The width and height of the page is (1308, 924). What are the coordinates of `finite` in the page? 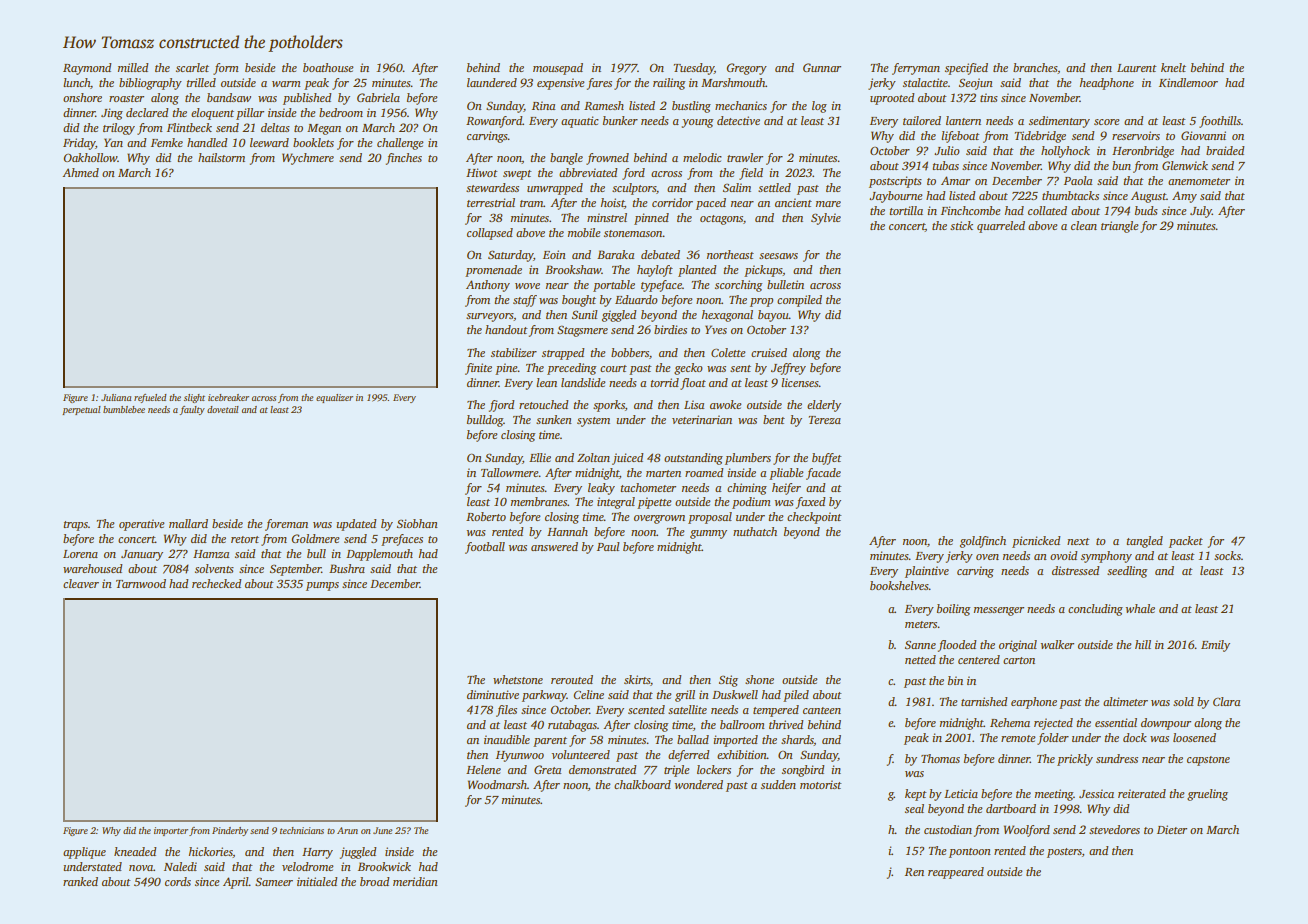 It's located at (478, 369).
